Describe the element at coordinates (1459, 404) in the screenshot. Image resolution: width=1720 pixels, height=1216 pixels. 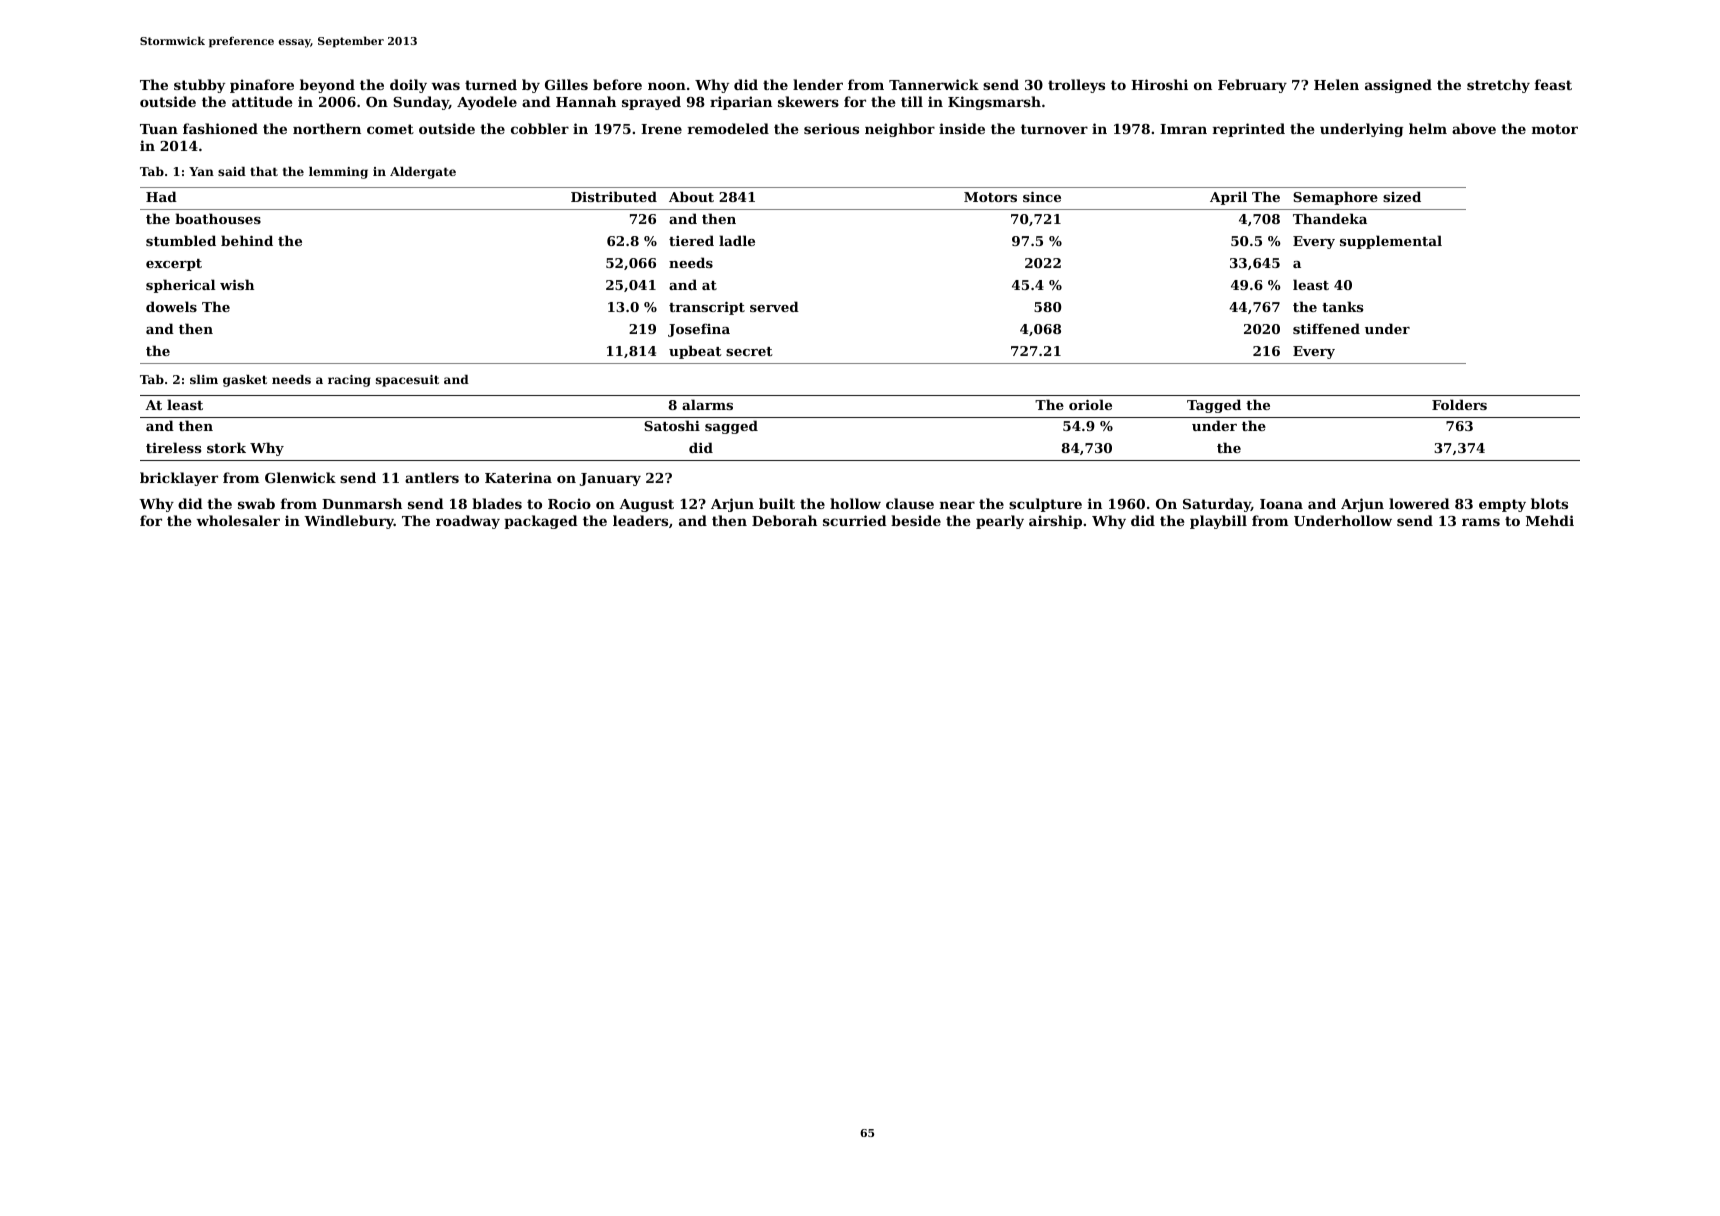
I see `Folders` at that location.
